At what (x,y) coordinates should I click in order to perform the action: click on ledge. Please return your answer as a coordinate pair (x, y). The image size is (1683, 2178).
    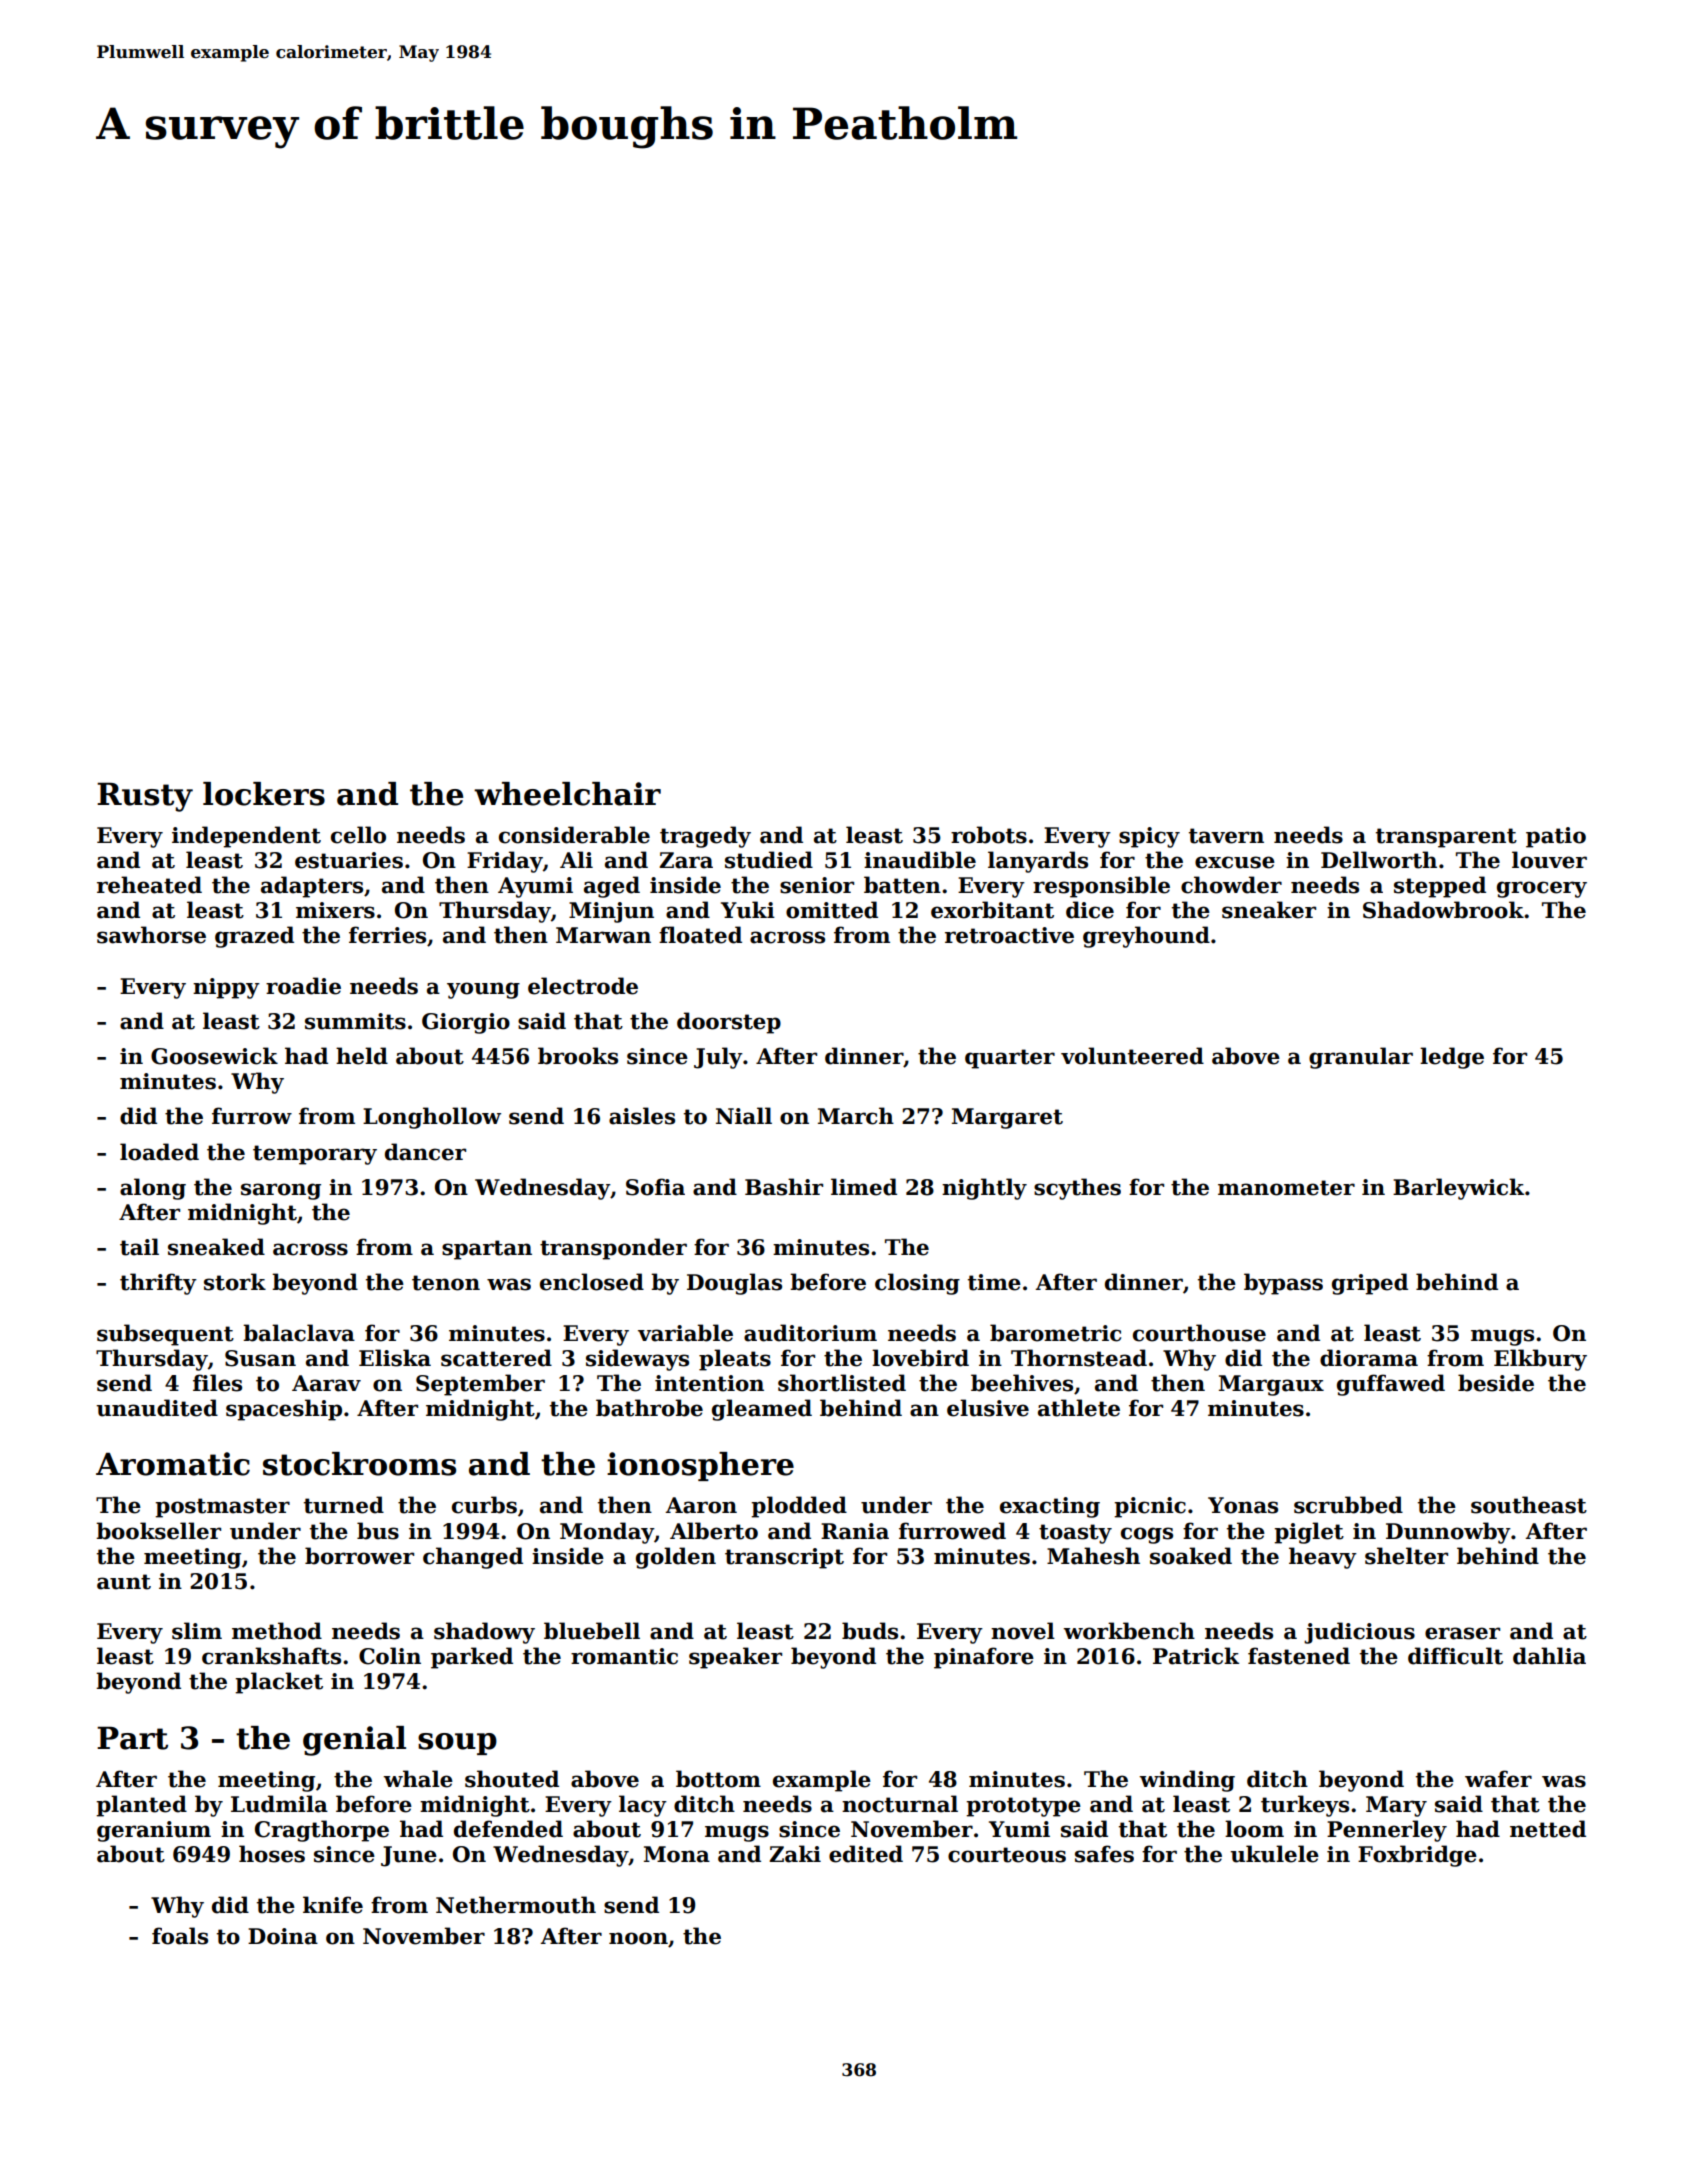
    Looking at the image, I should click on (1452, 1058).
